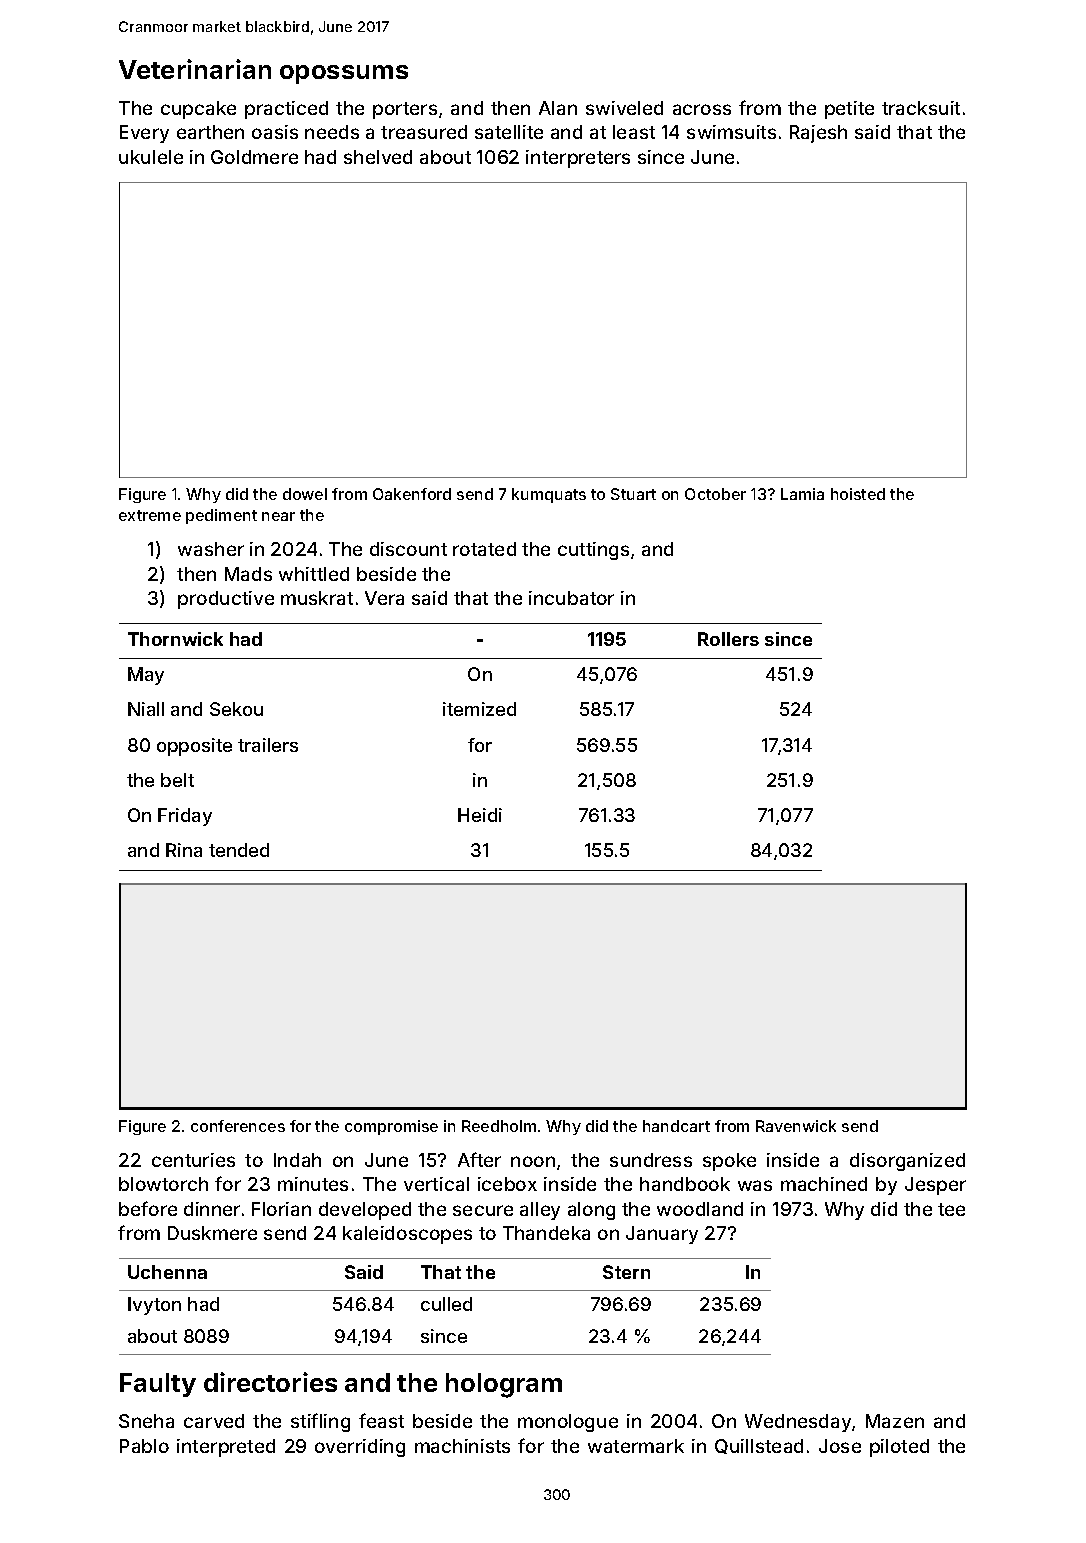  Describe the element at coordinates (405, 110) in the image. I see `porters` at that location.
